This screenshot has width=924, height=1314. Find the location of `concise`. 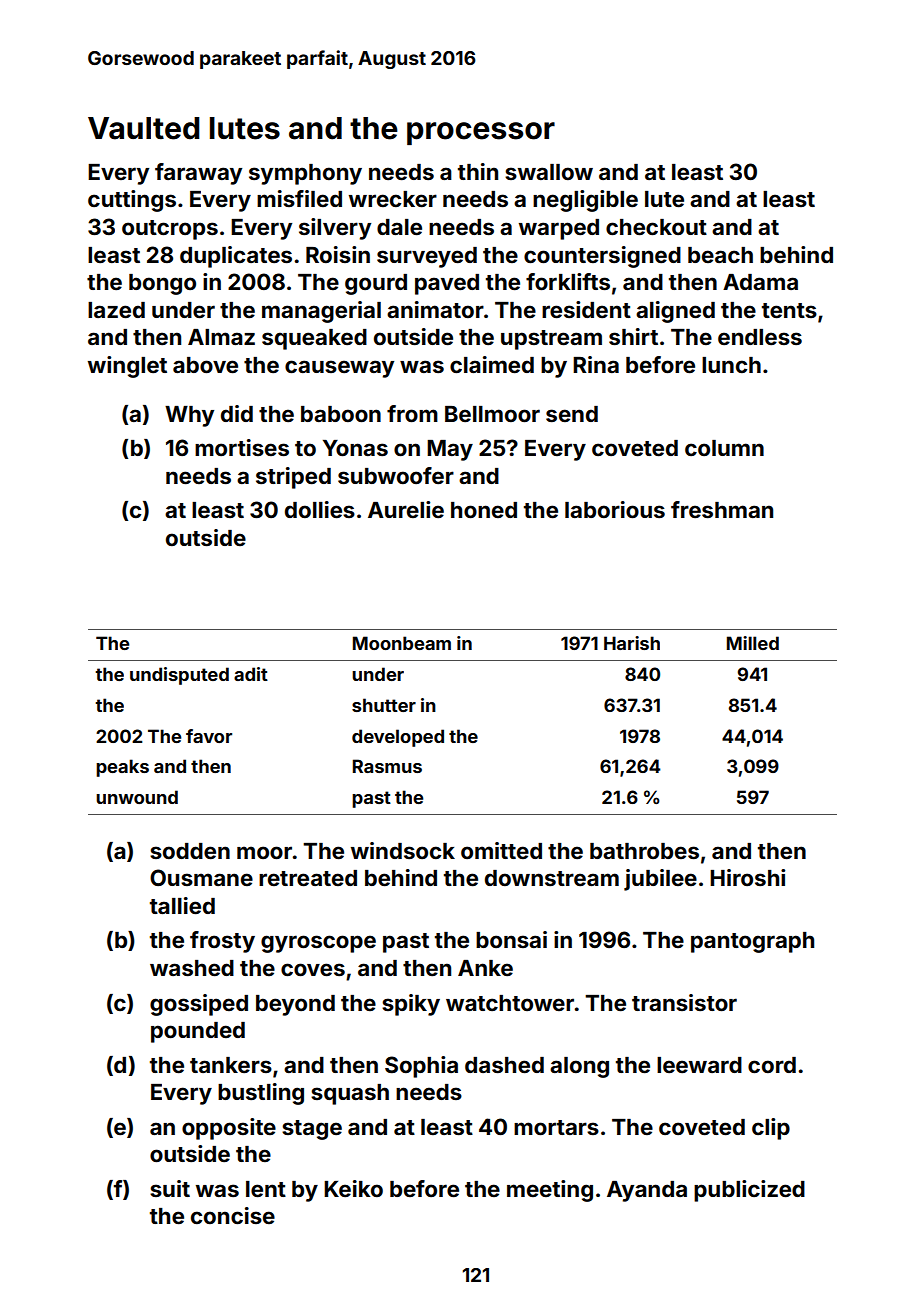

concise is located at coordinates (233, 1215).
